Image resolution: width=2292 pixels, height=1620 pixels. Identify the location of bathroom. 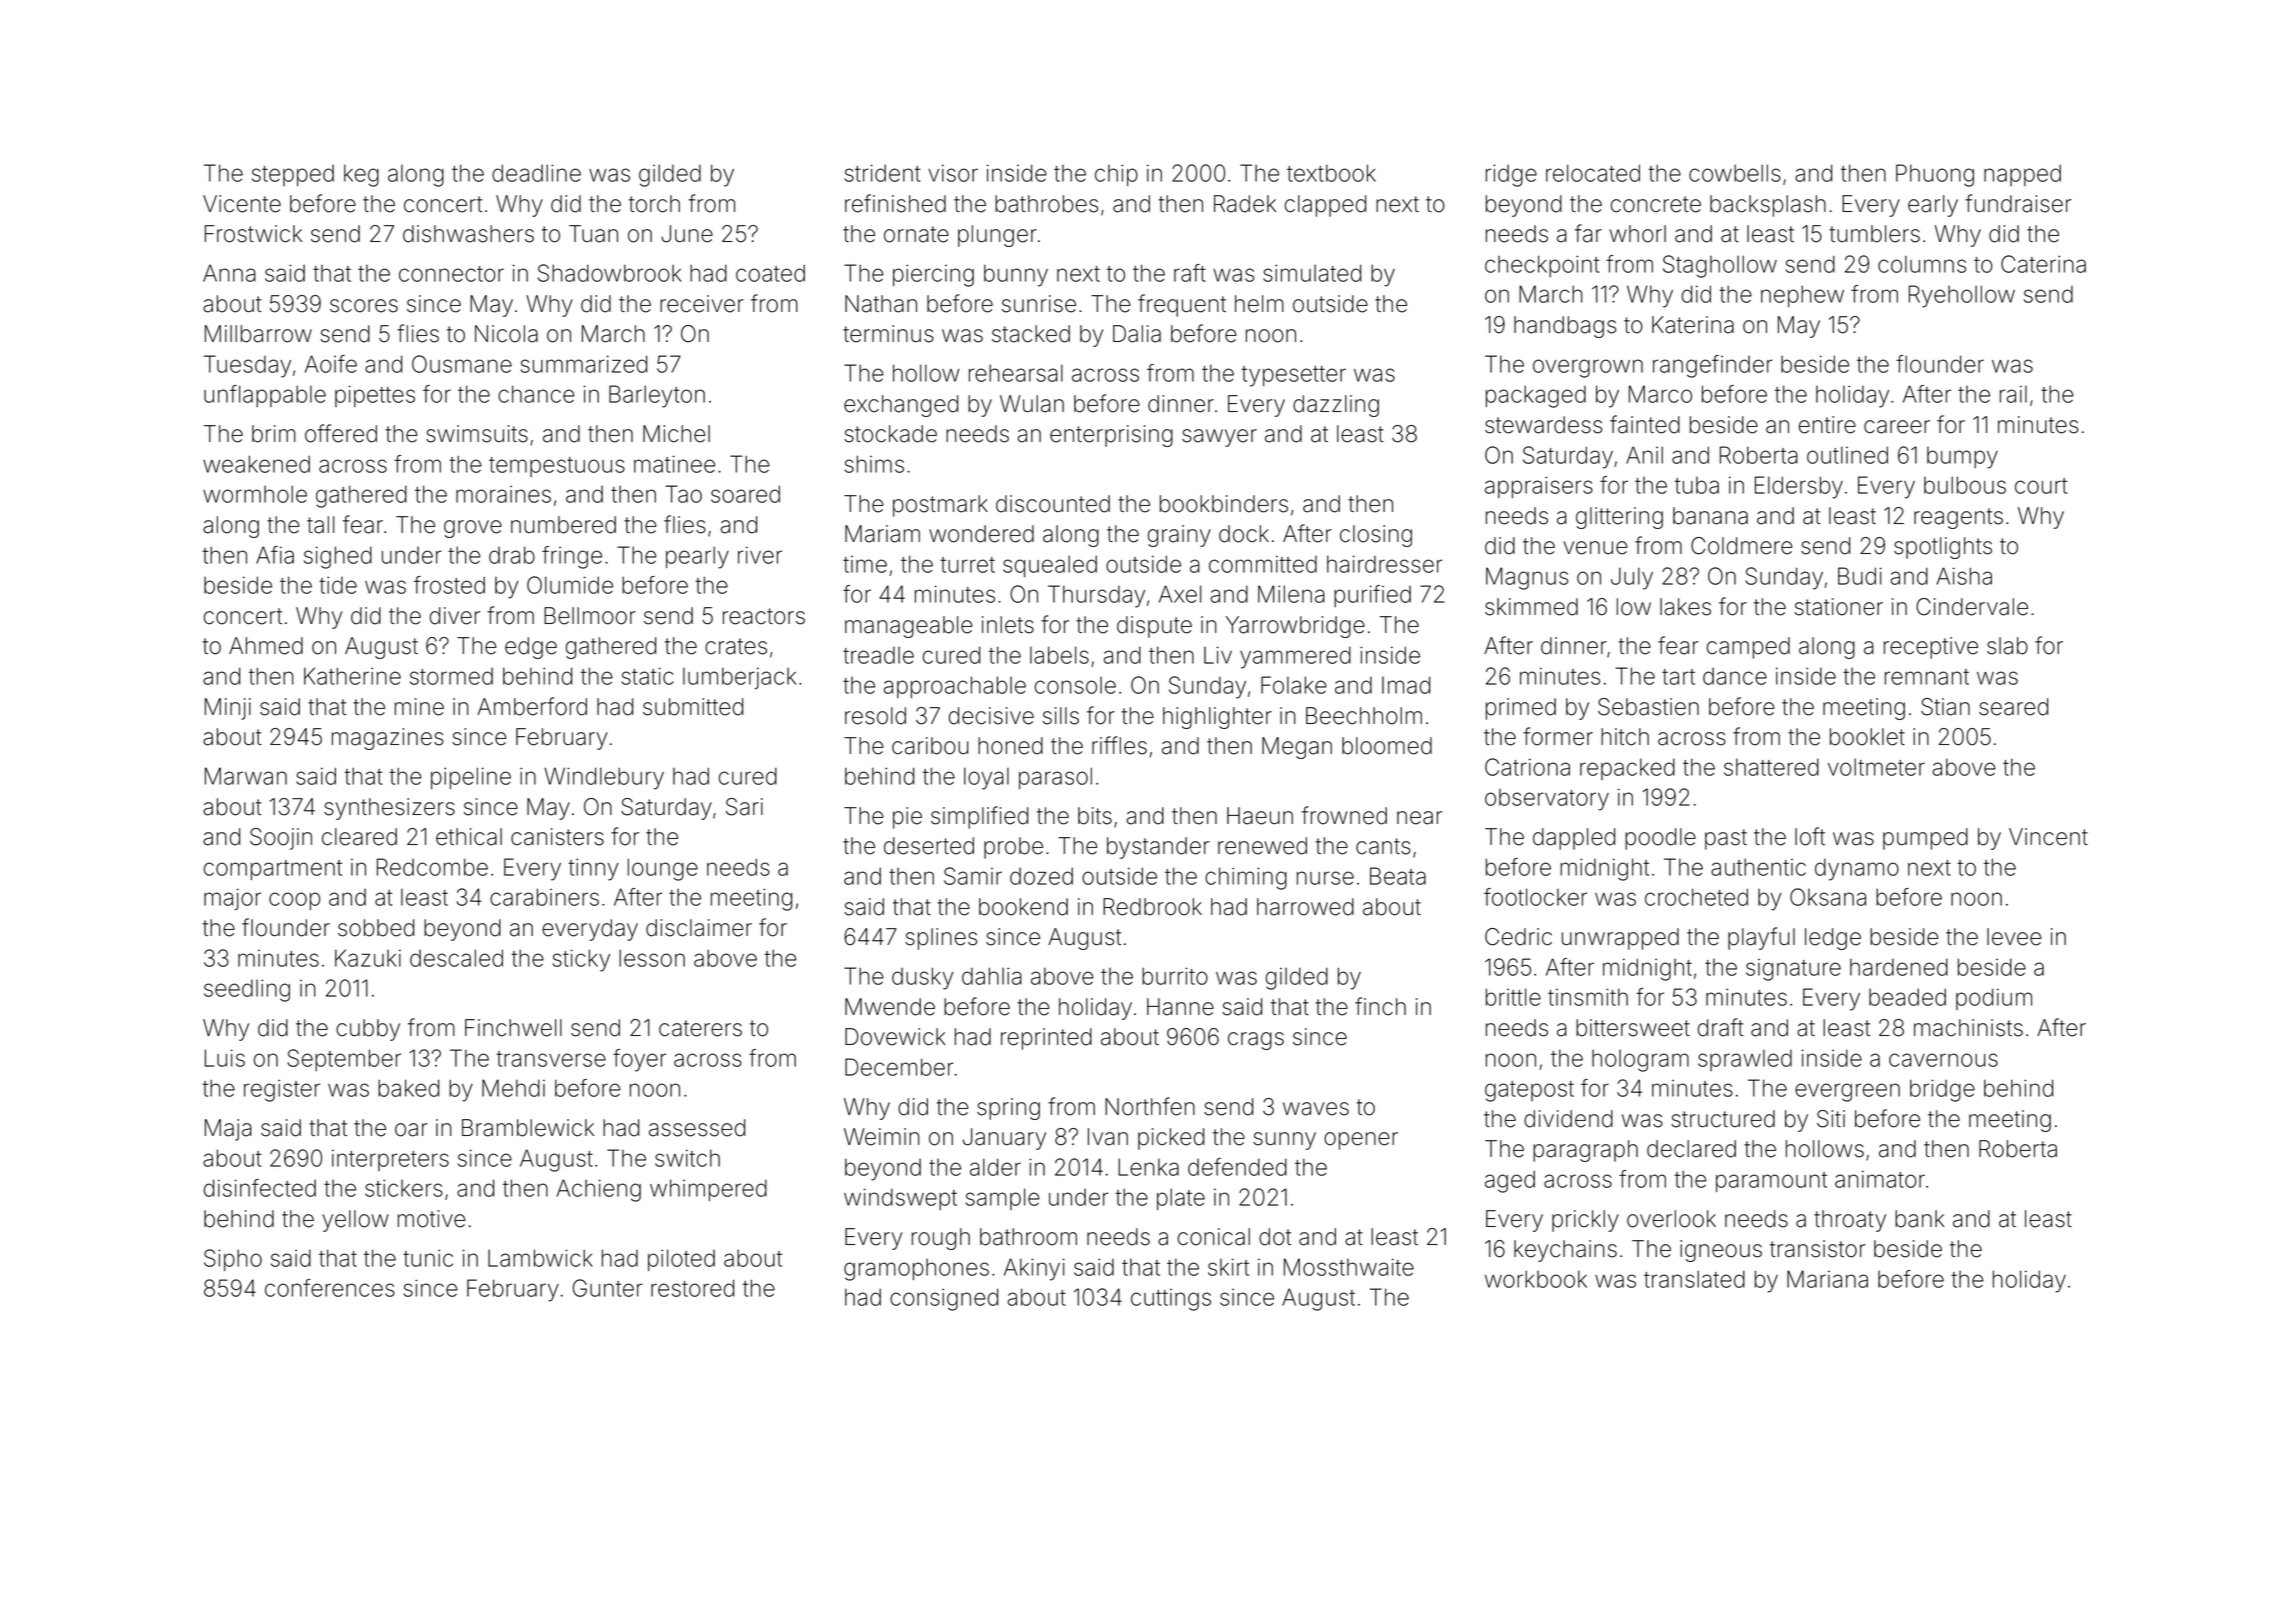
(1028, 1237).
